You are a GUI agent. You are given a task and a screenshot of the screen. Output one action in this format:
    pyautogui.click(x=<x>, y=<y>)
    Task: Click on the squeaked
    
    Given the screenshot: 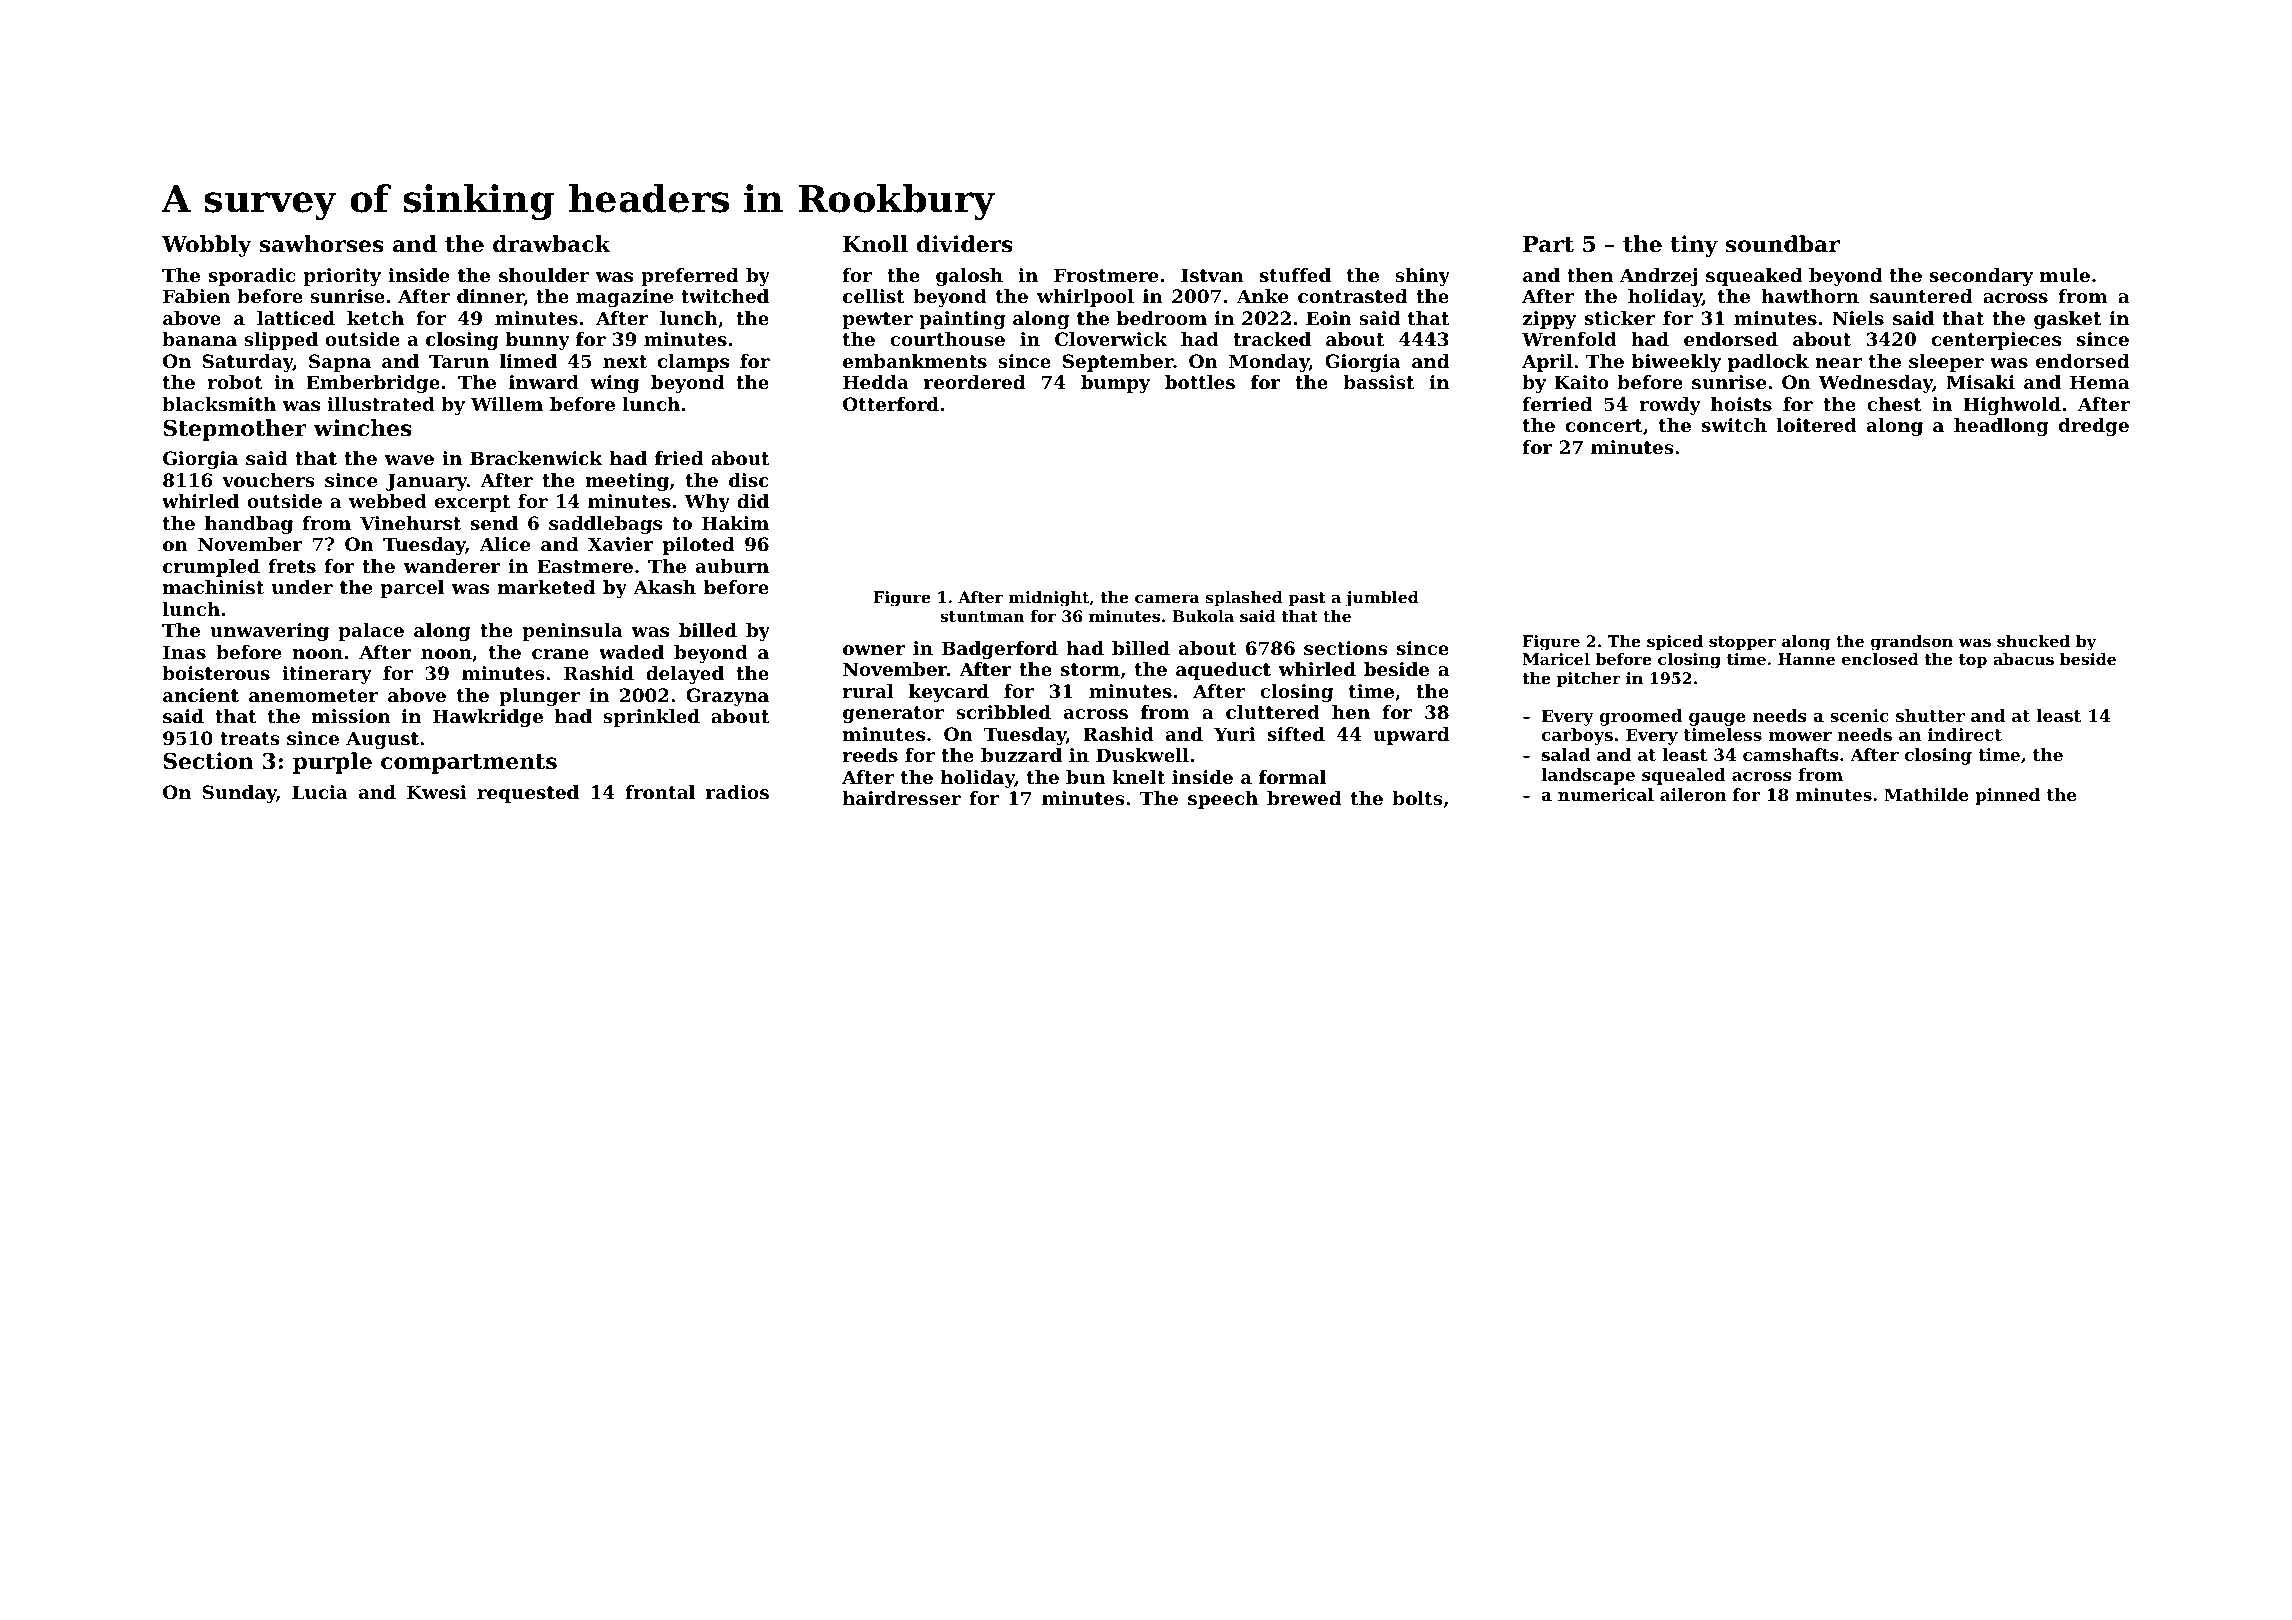 What is the action you would take?
    pyautogui.click(x=1754, y=277)
